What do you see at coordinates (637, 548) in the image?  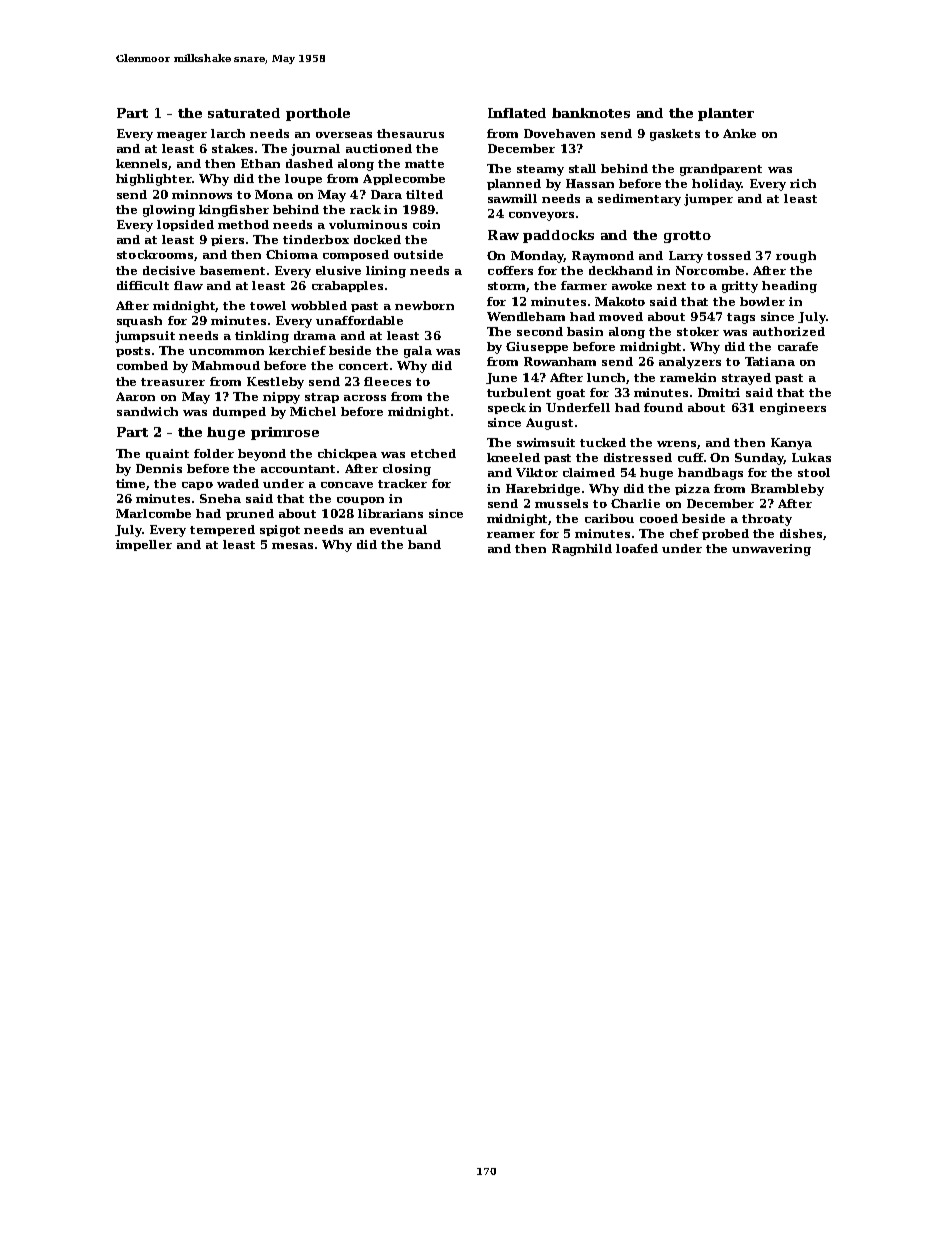 I see `loafed` at bounding box center [637, 548].
